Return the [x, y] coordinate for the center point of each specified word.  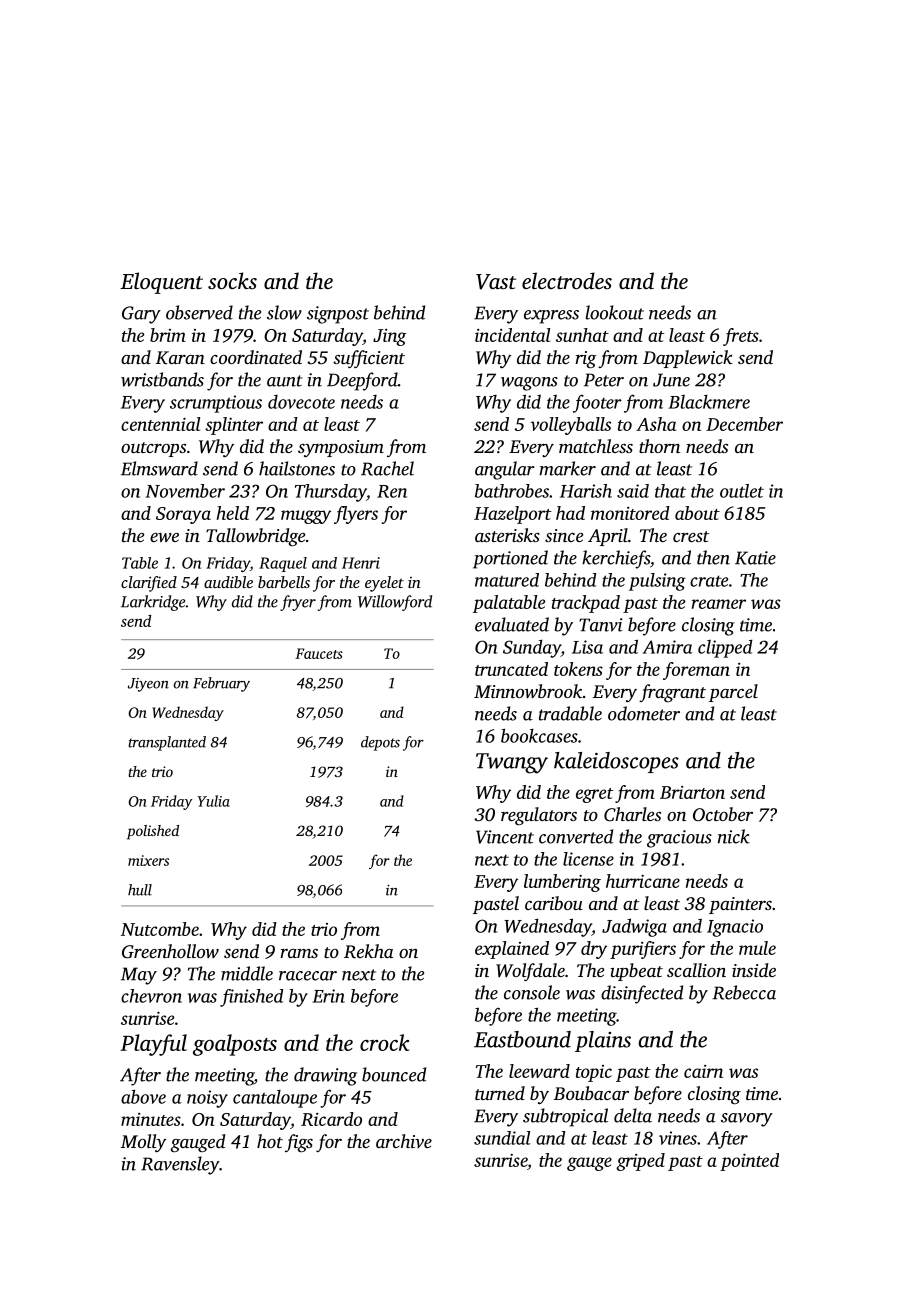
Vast [496, 282]
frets [741, 337]
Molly [143, 1143]
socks [232, 280]
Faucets [319, 653]
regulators [539, 816]
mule [757, 948]
